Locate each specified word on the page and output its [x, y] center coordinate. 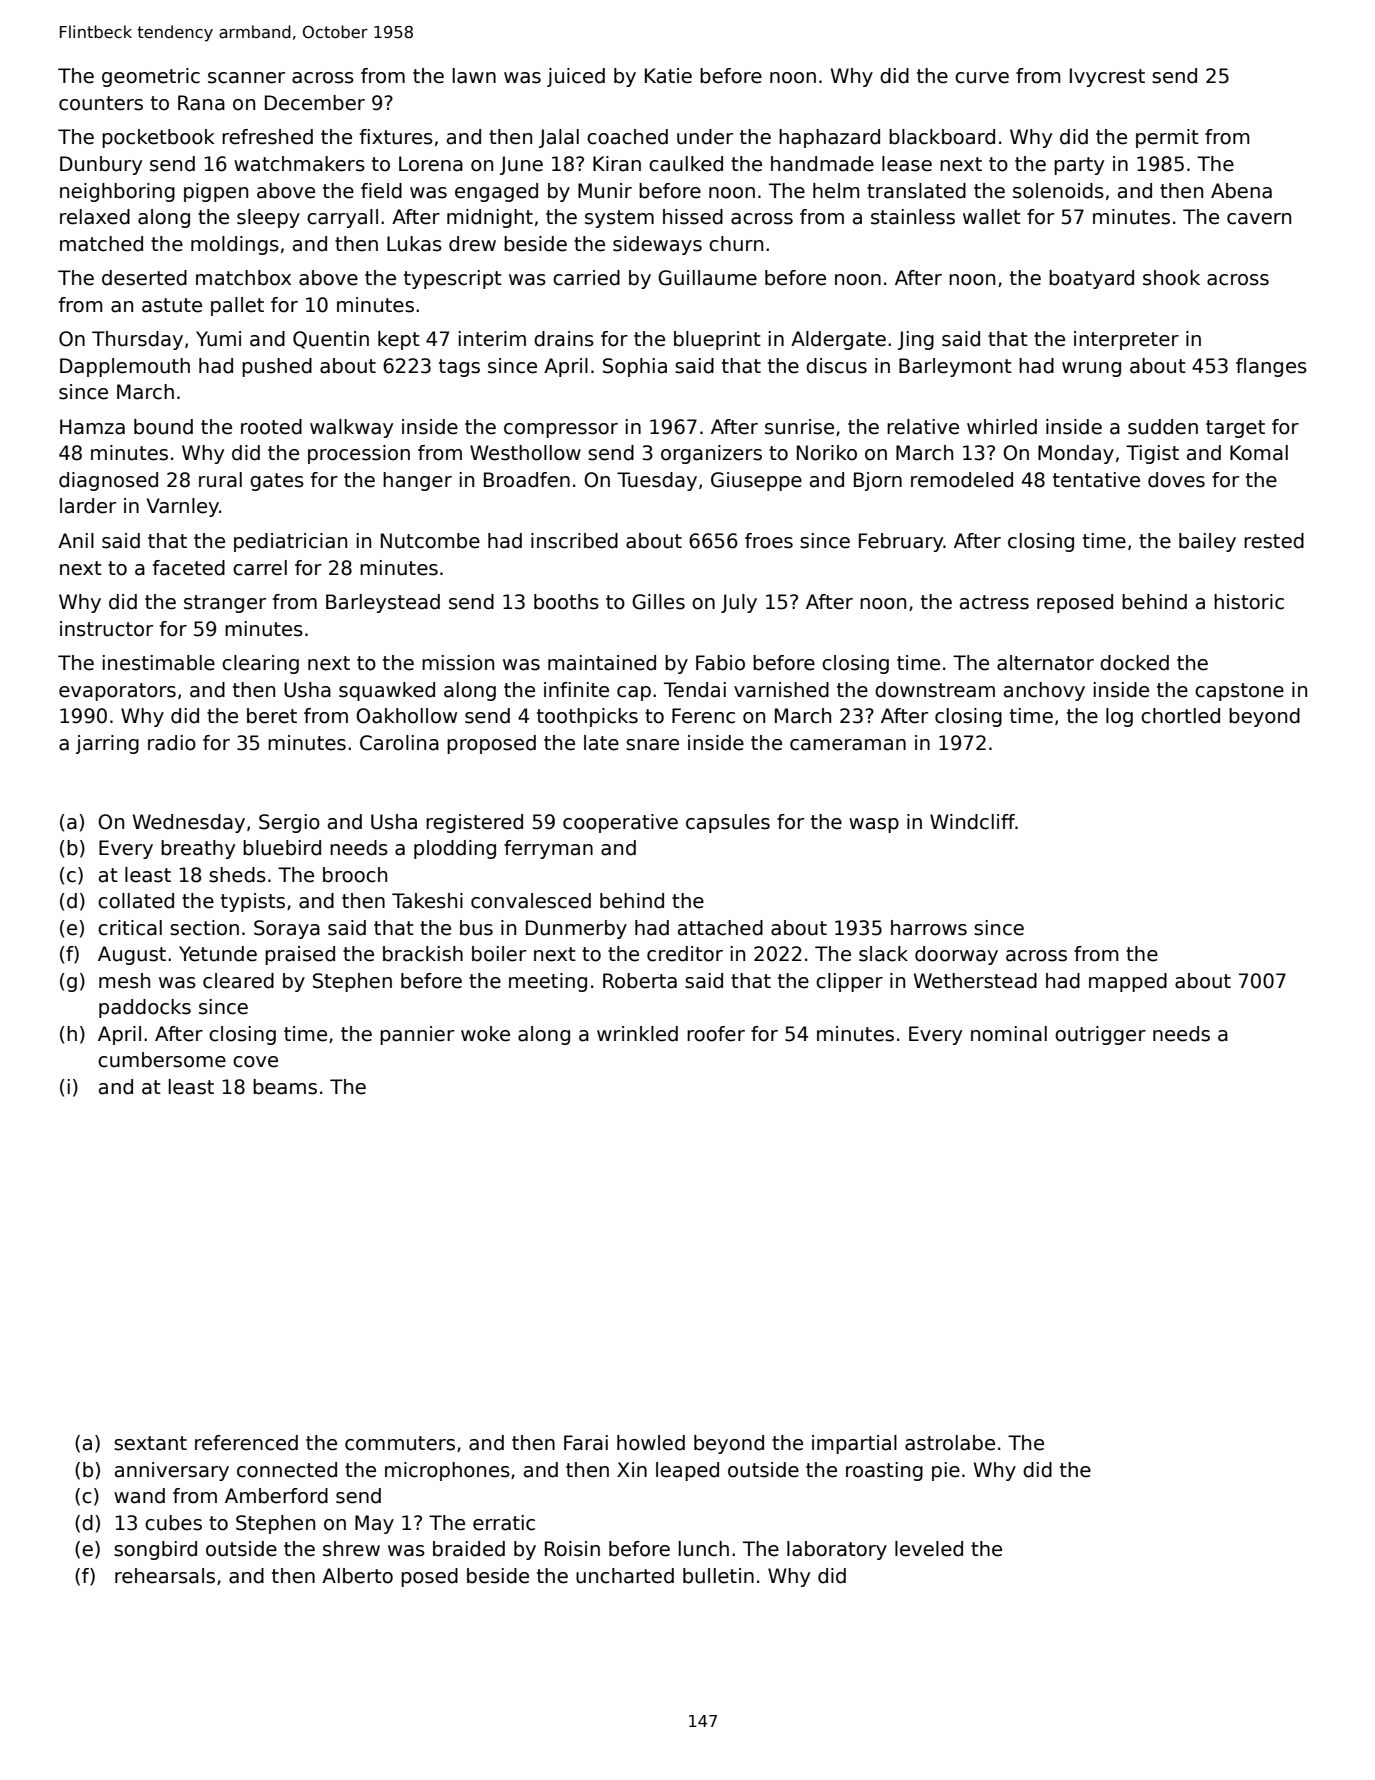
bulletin [718, 1576]
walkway [351, 428]
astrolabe [950, 1443]
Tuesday [657, 481]
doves [1176, 480]
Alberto [357, 1576]
